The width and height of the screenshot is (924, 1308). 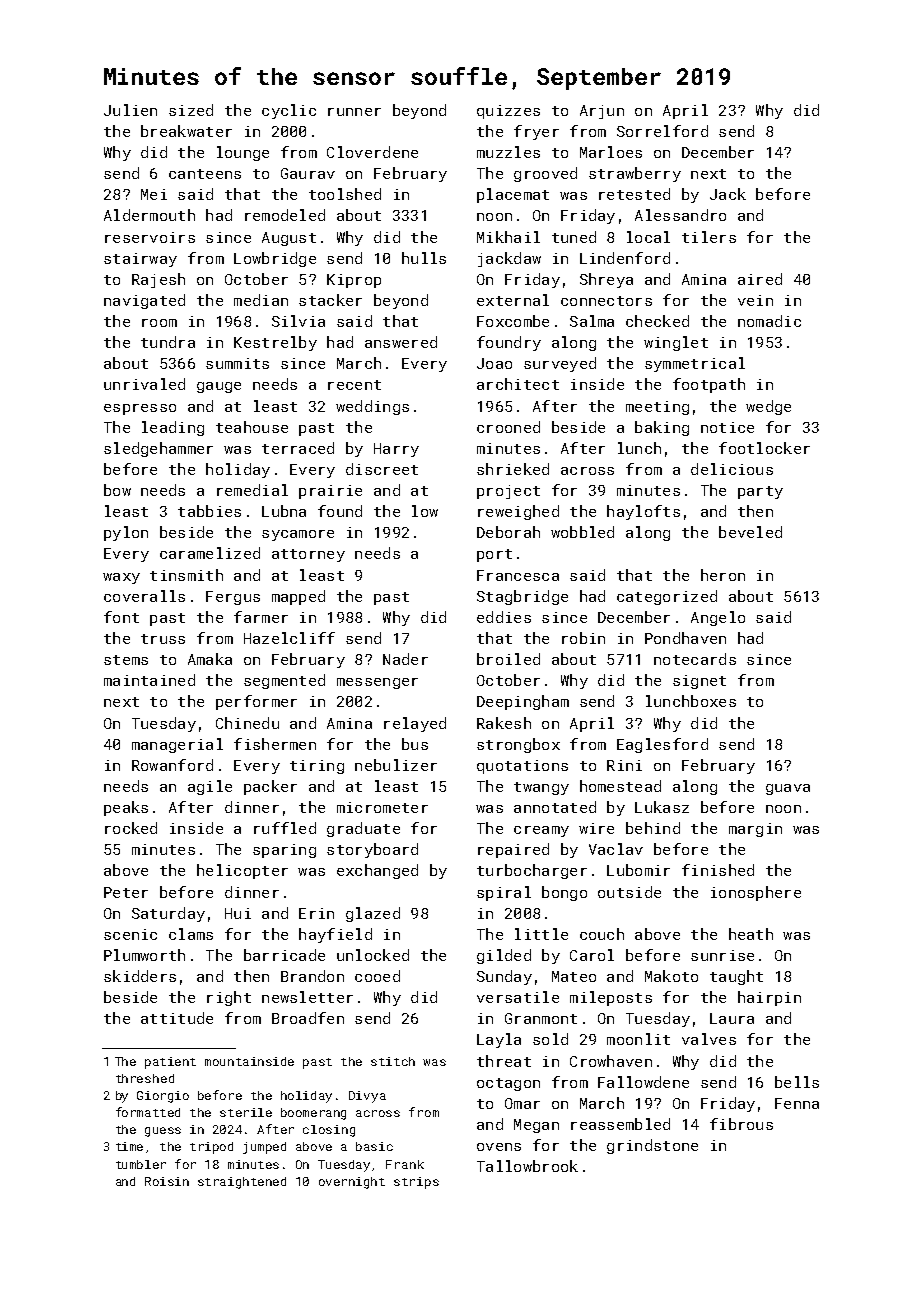 I want to click on Makoto, so click(x=671, y=976).
